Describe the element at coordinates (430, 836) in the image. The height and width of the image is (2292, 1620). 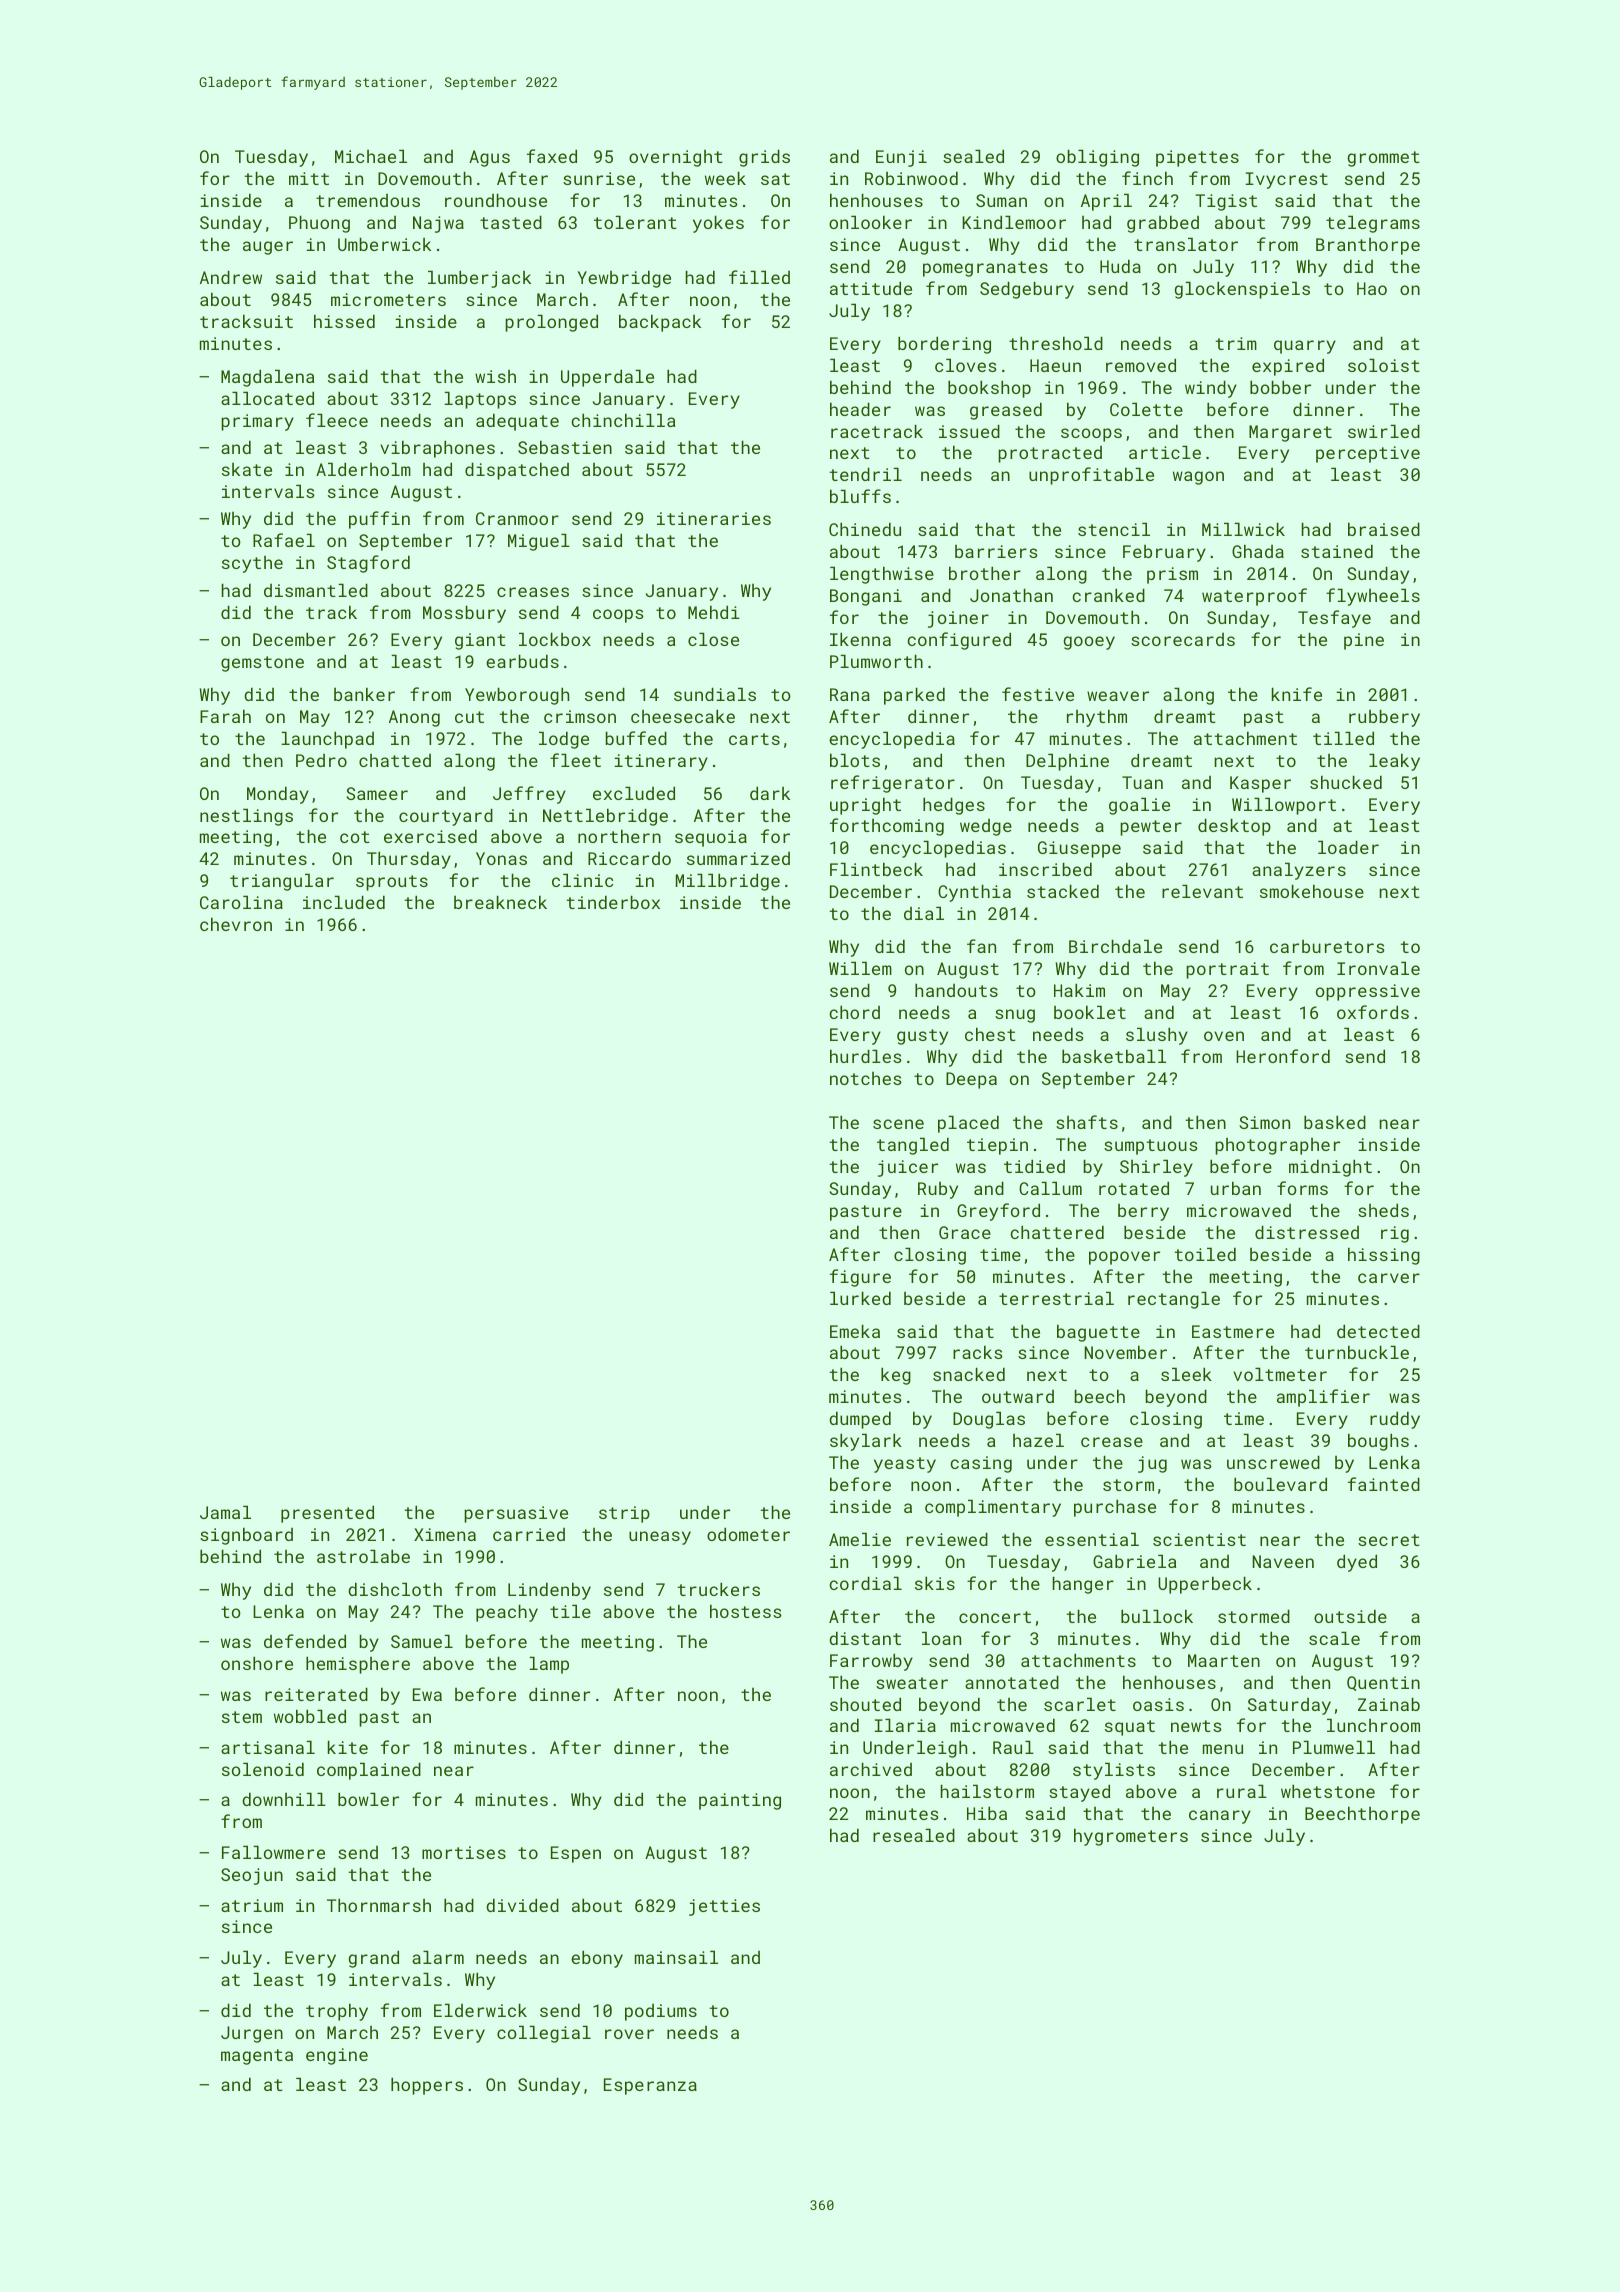
I see `exercised` at that location.
